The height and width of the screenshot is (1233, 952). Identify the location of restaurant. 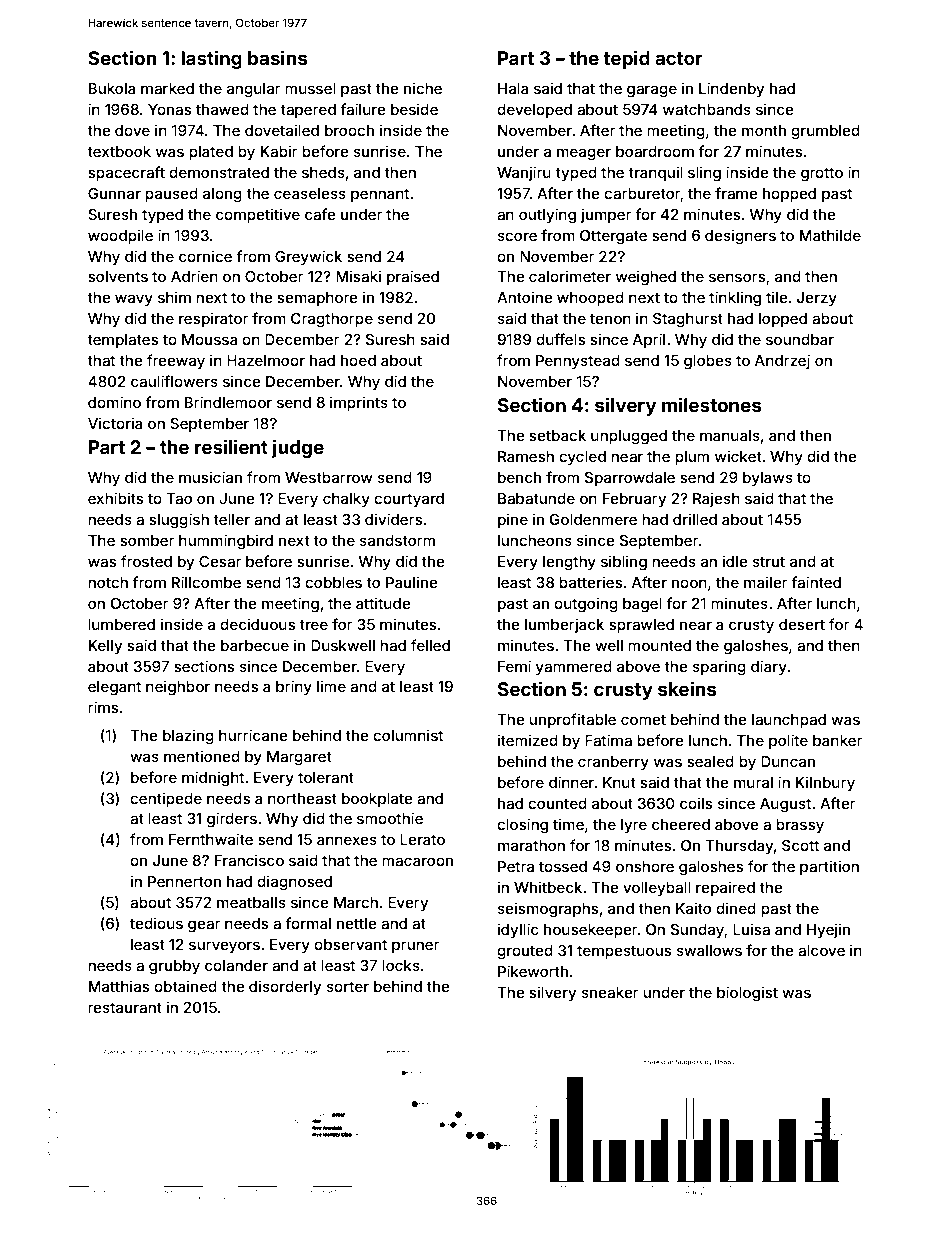
(125, 1007).
